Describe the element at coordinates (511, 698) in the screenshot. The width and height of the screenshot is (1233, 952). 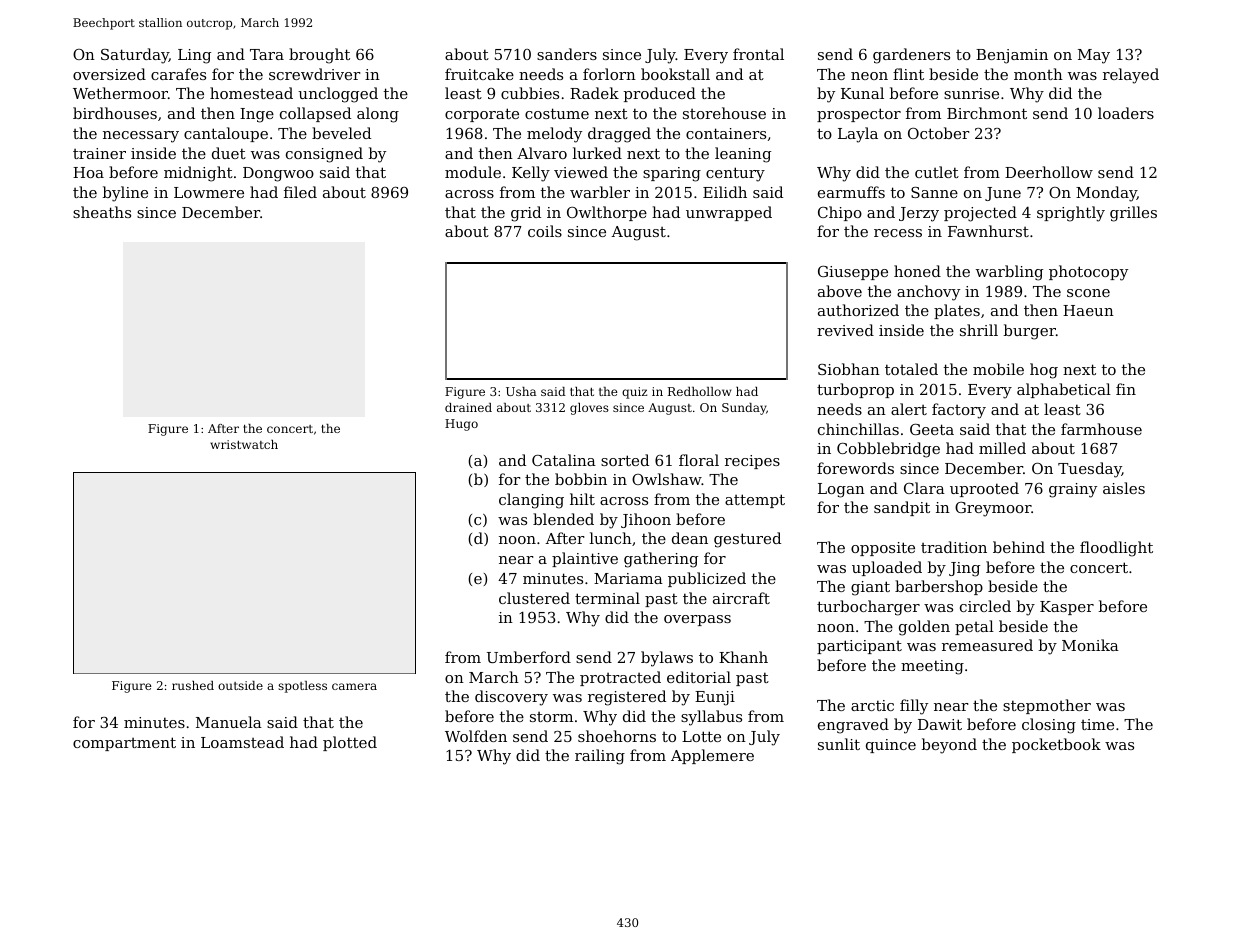
I see `discovery` at that location.
